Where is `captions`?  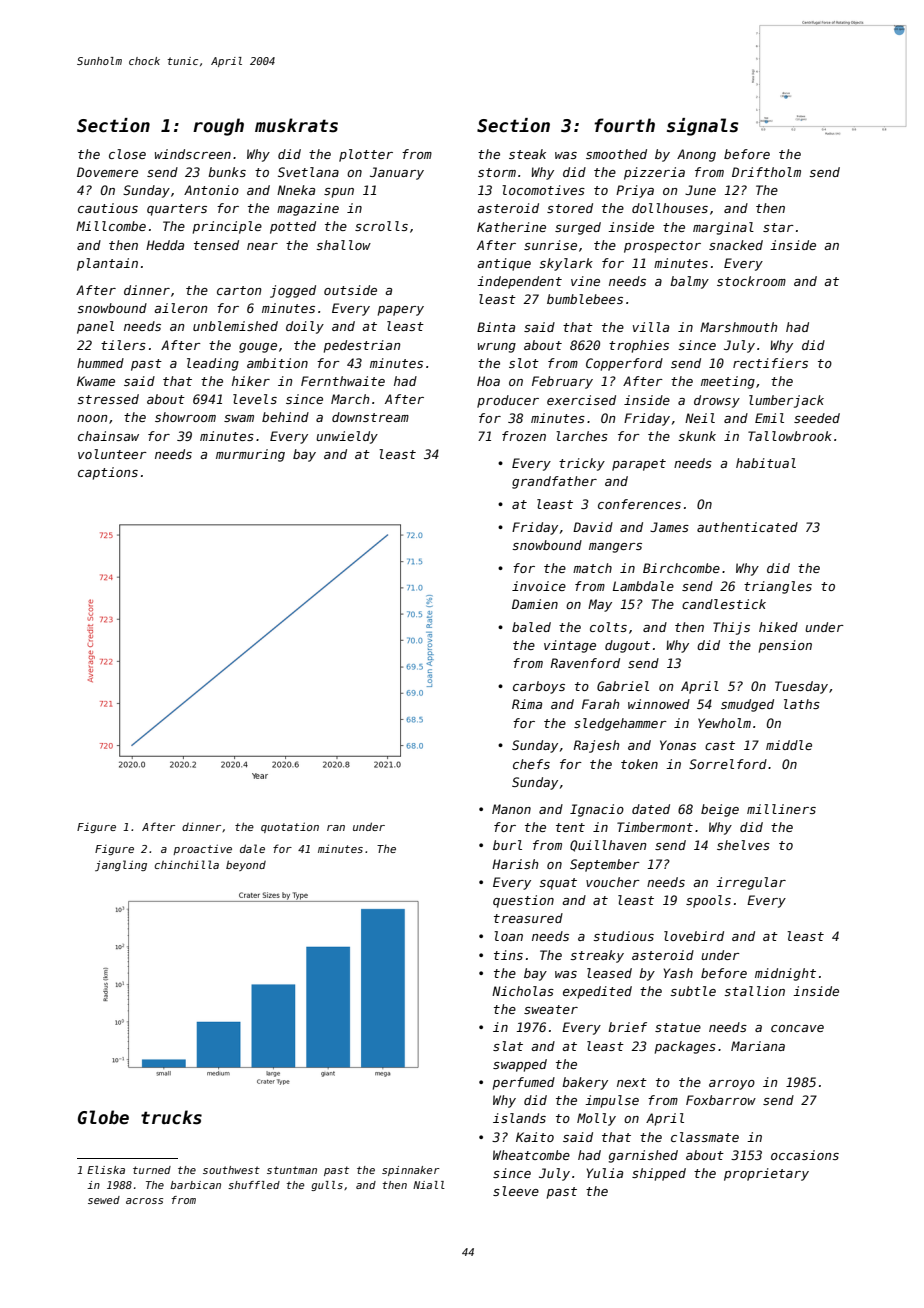
captions is located at coordinates (108, 473).
